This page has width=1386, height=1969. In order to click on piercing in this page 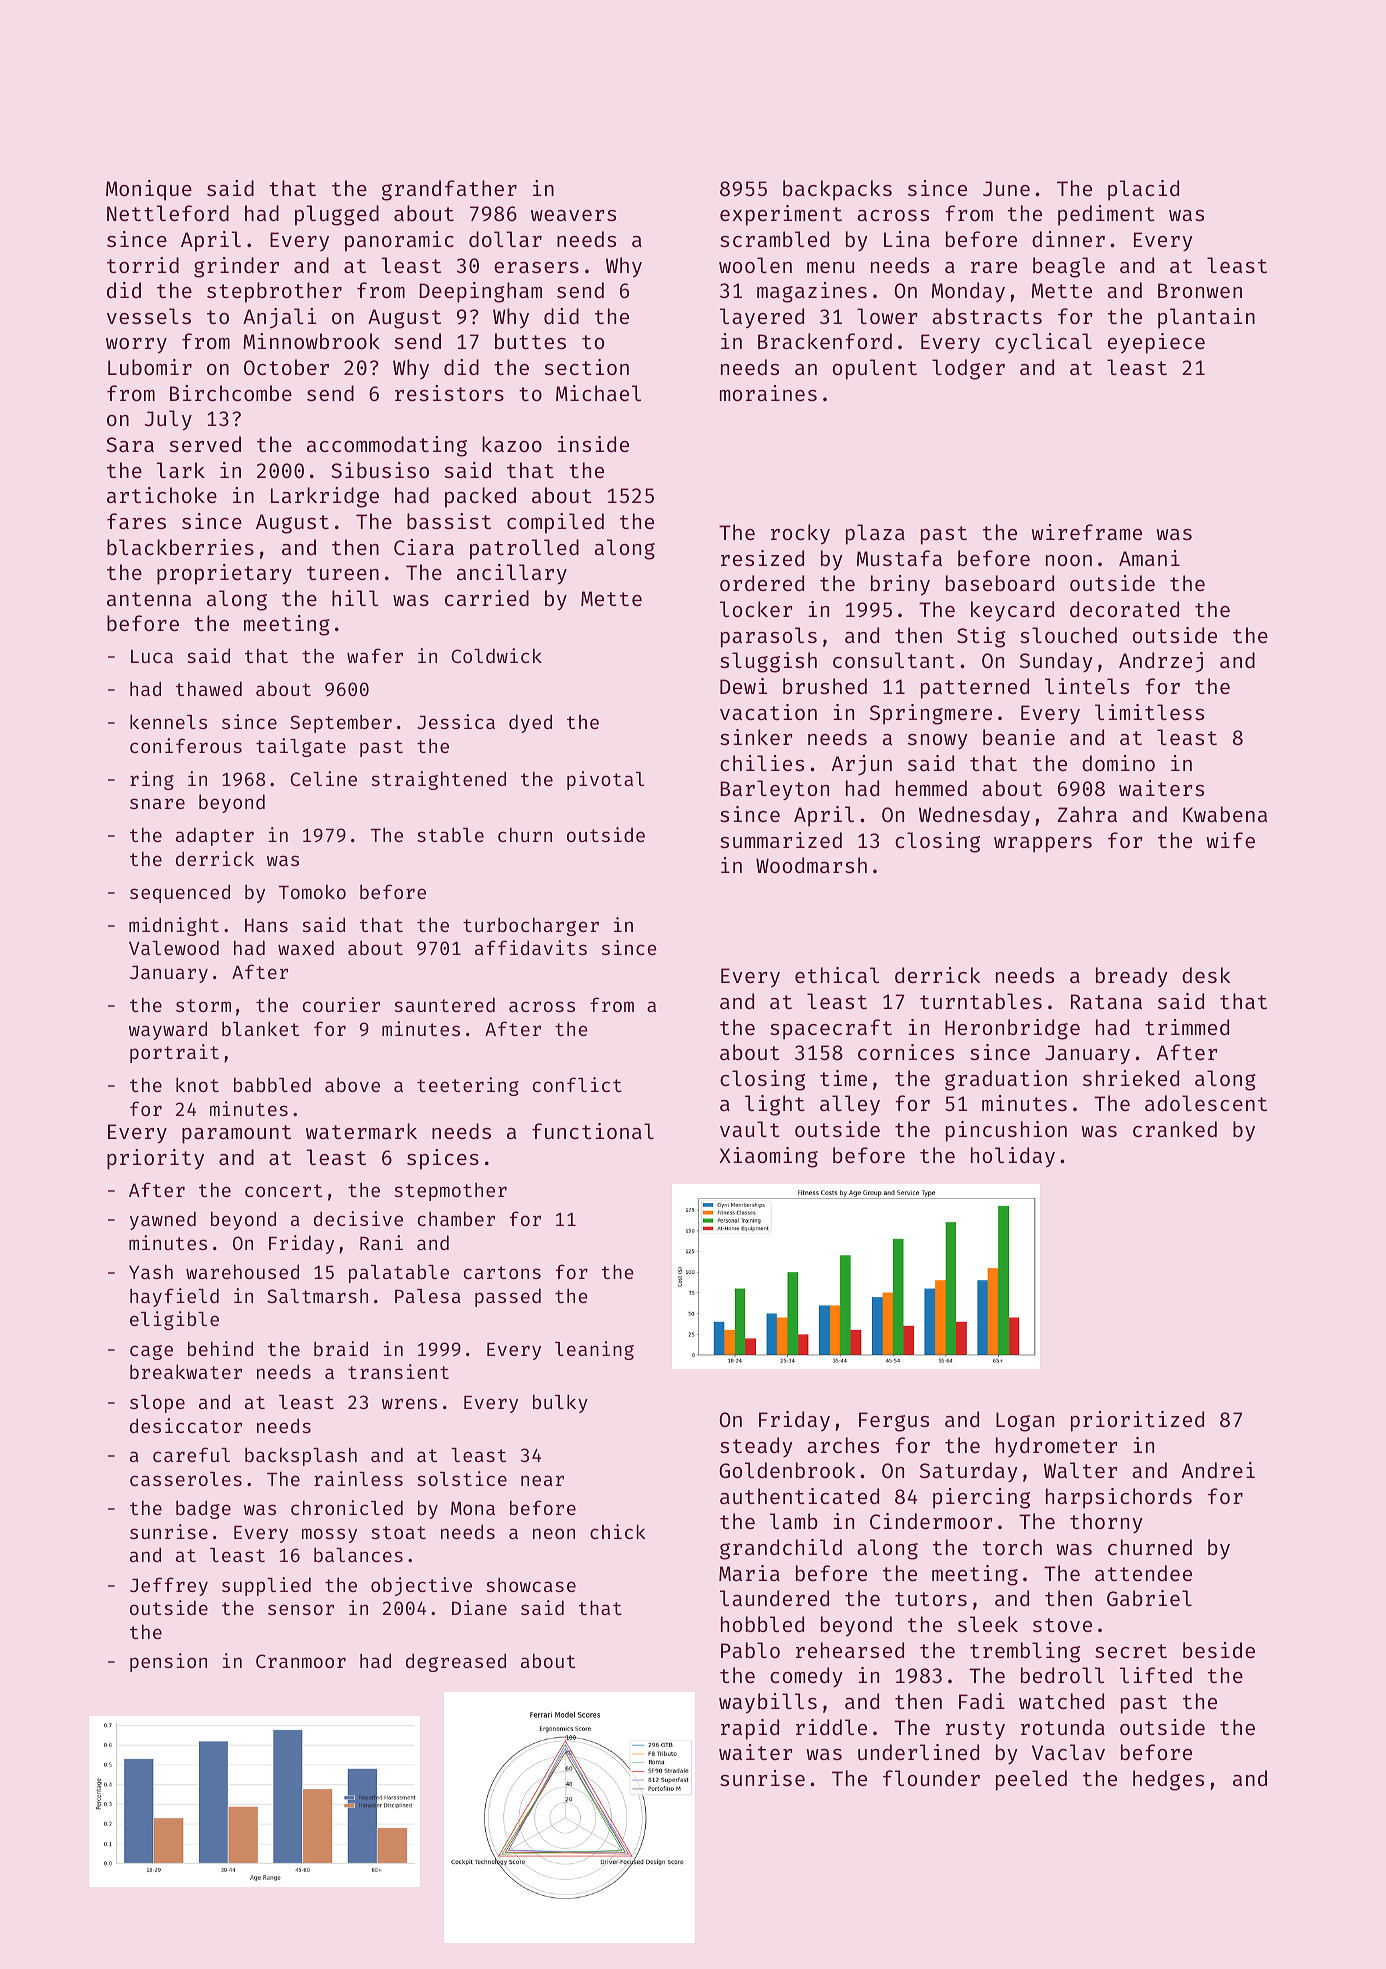, I will do `click(981, 1498)`.
